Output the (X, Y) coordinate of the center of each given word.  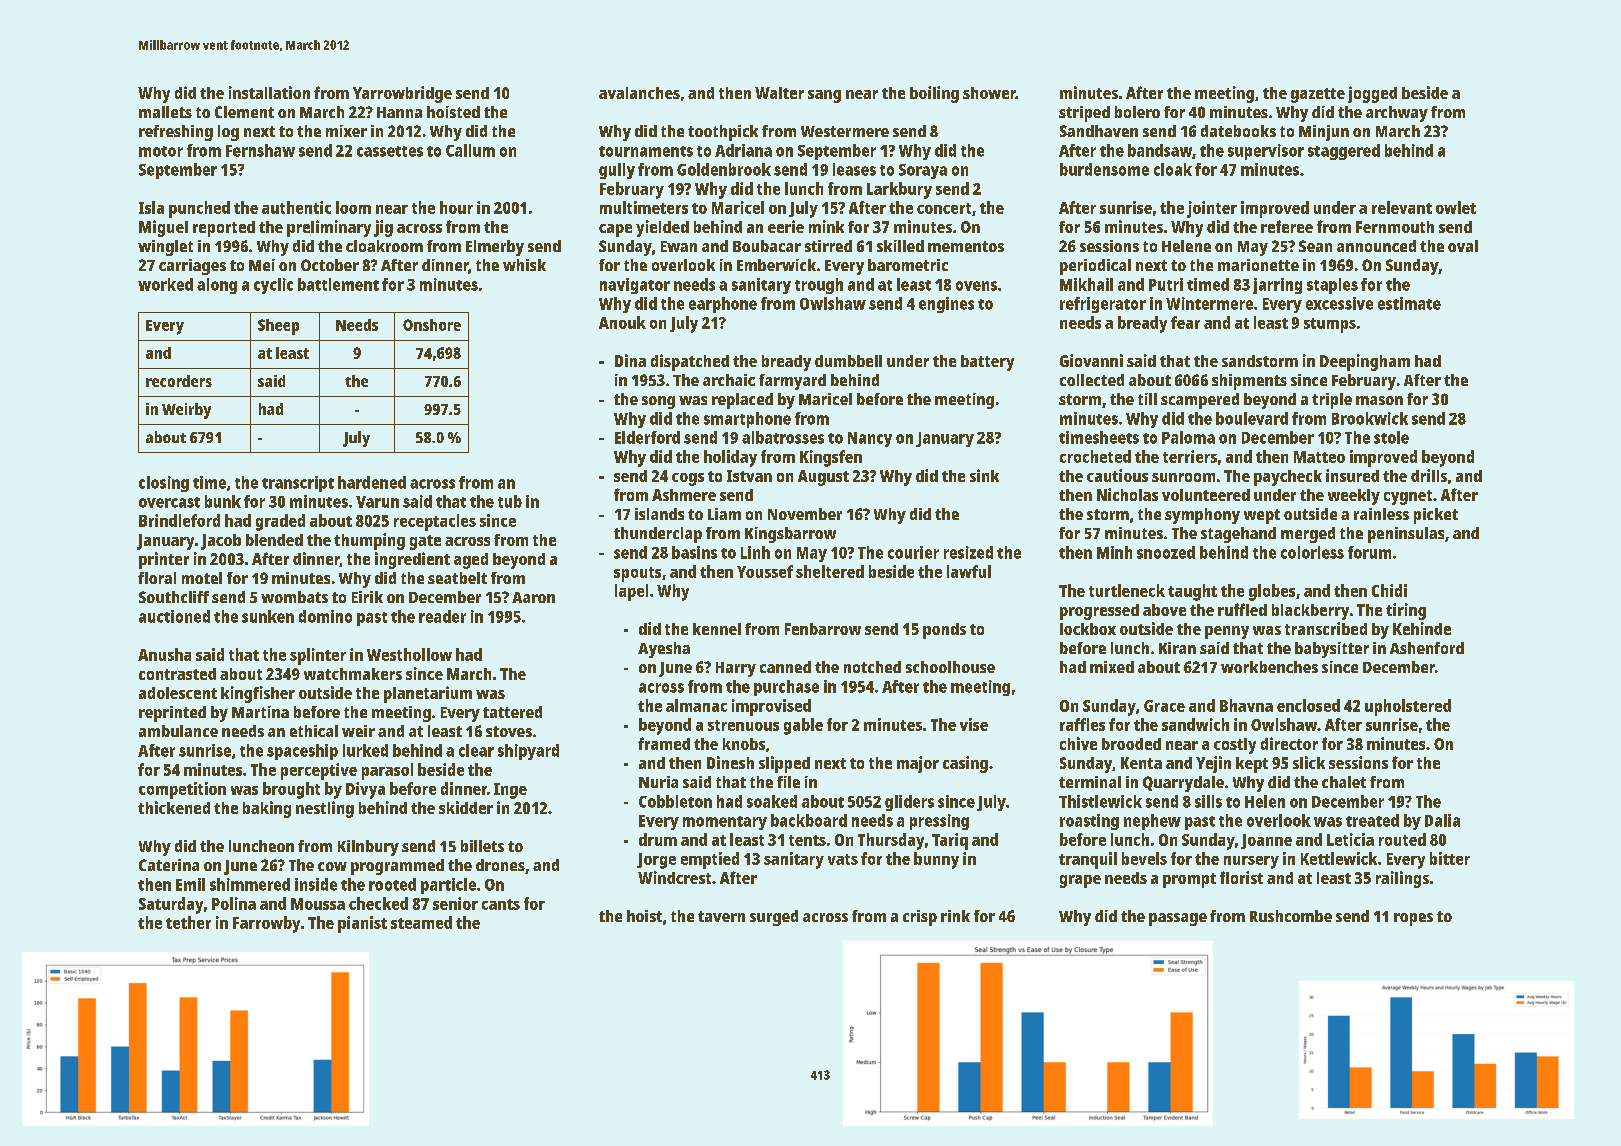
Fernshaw (260, 150)
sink (984, 475)
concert (944, 208)
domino (325, 616)
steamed (421, 922)
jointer (1212, 209)
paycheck (1288, 478)
